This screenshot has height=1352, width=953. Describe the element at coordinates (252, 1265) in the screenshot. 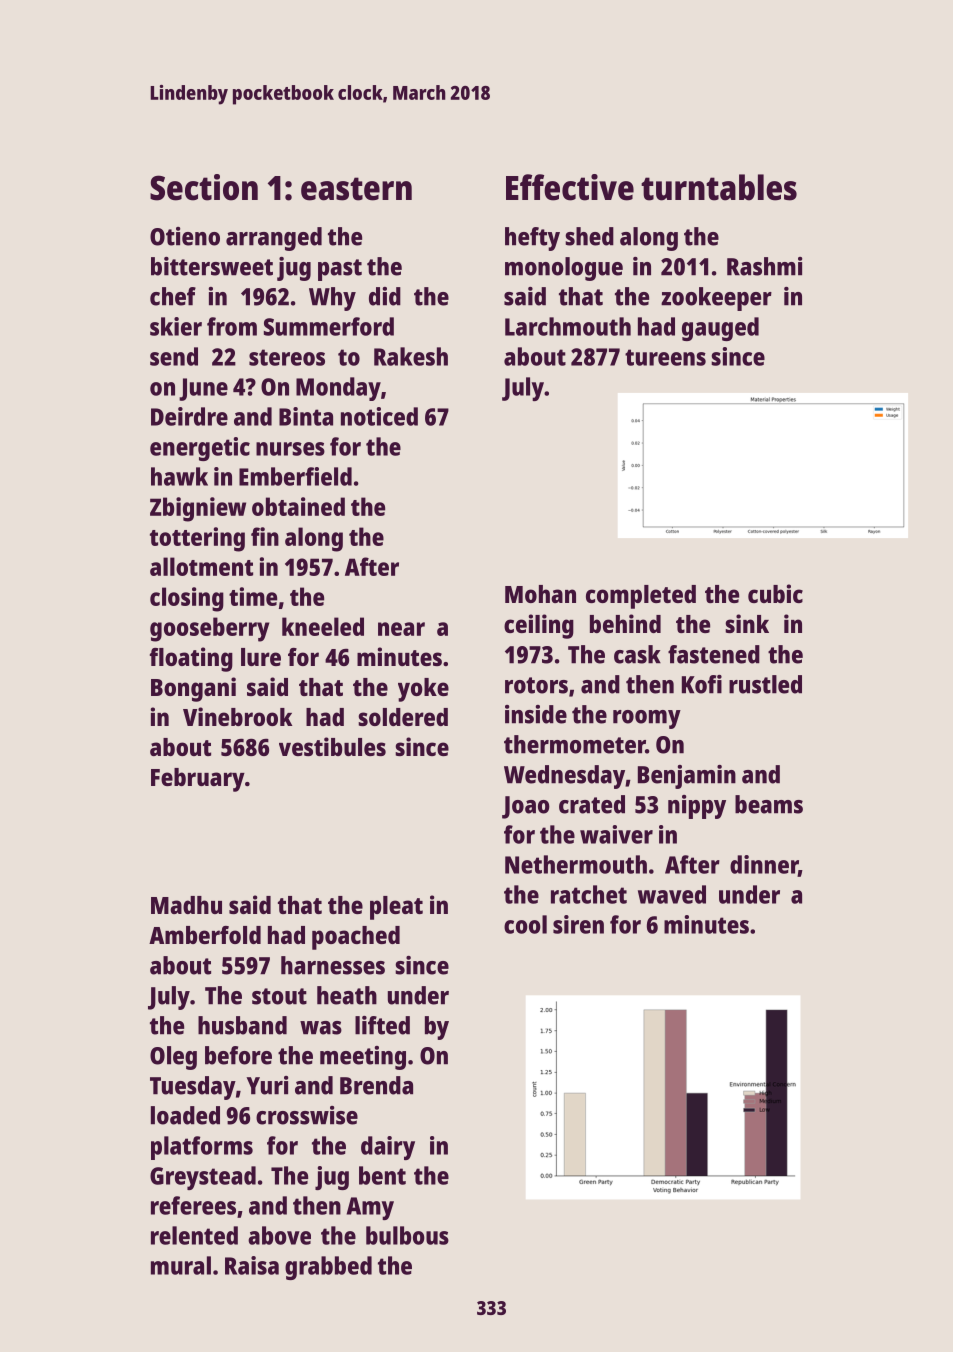

I see `Raisa` at that location.
